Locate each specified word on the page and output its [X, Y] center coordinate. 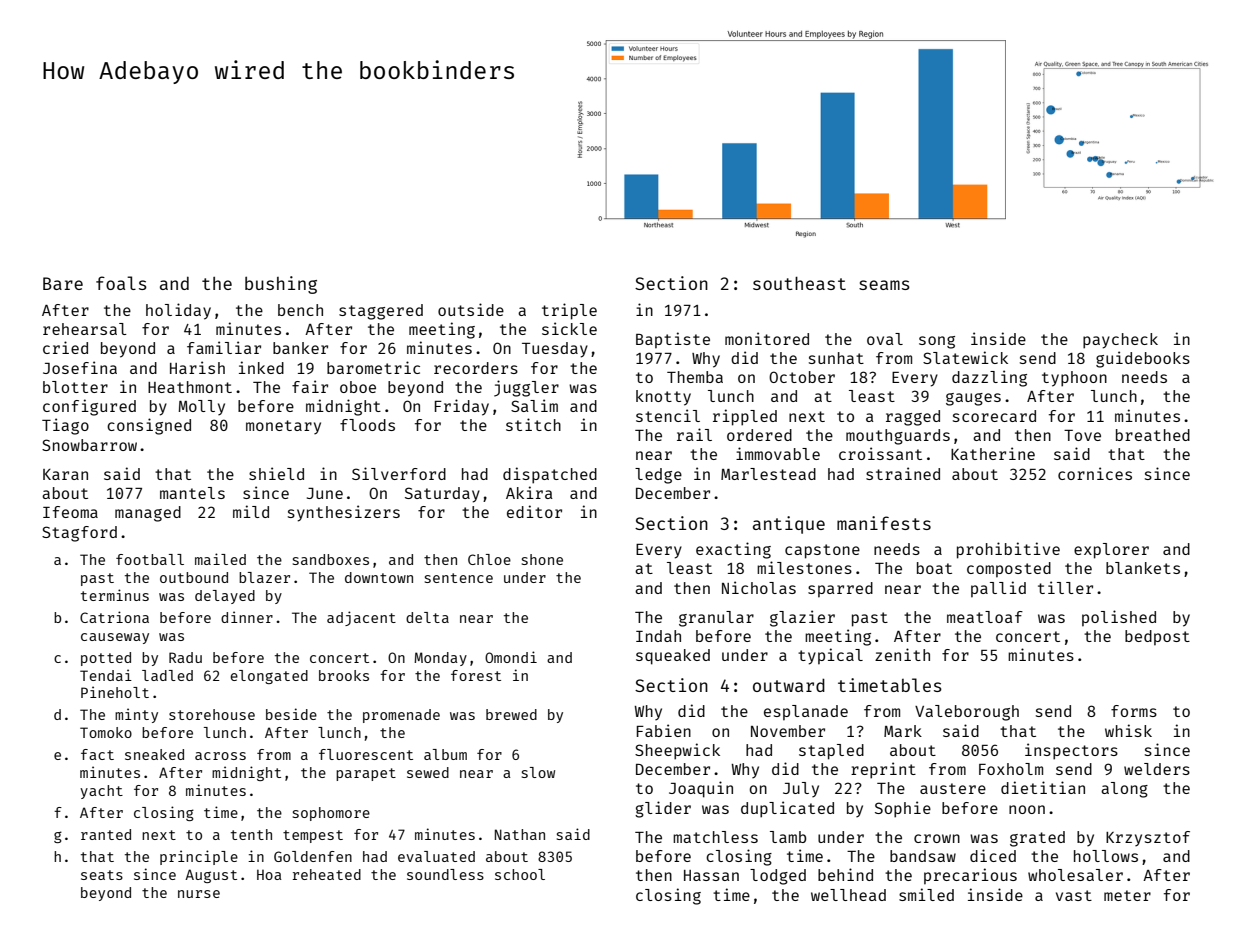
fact [97, 754]
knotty [663, 398]
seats [102, 875]
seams [884, 285]
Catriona [114, 617]
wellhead [848, 895]
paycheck [1120, 341]
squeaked [673, 657]
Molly [201, 408]
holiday [178, 311]
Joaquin [701, 789]
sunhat [836, 358]
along [1124, 790]
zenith [902, 654]
